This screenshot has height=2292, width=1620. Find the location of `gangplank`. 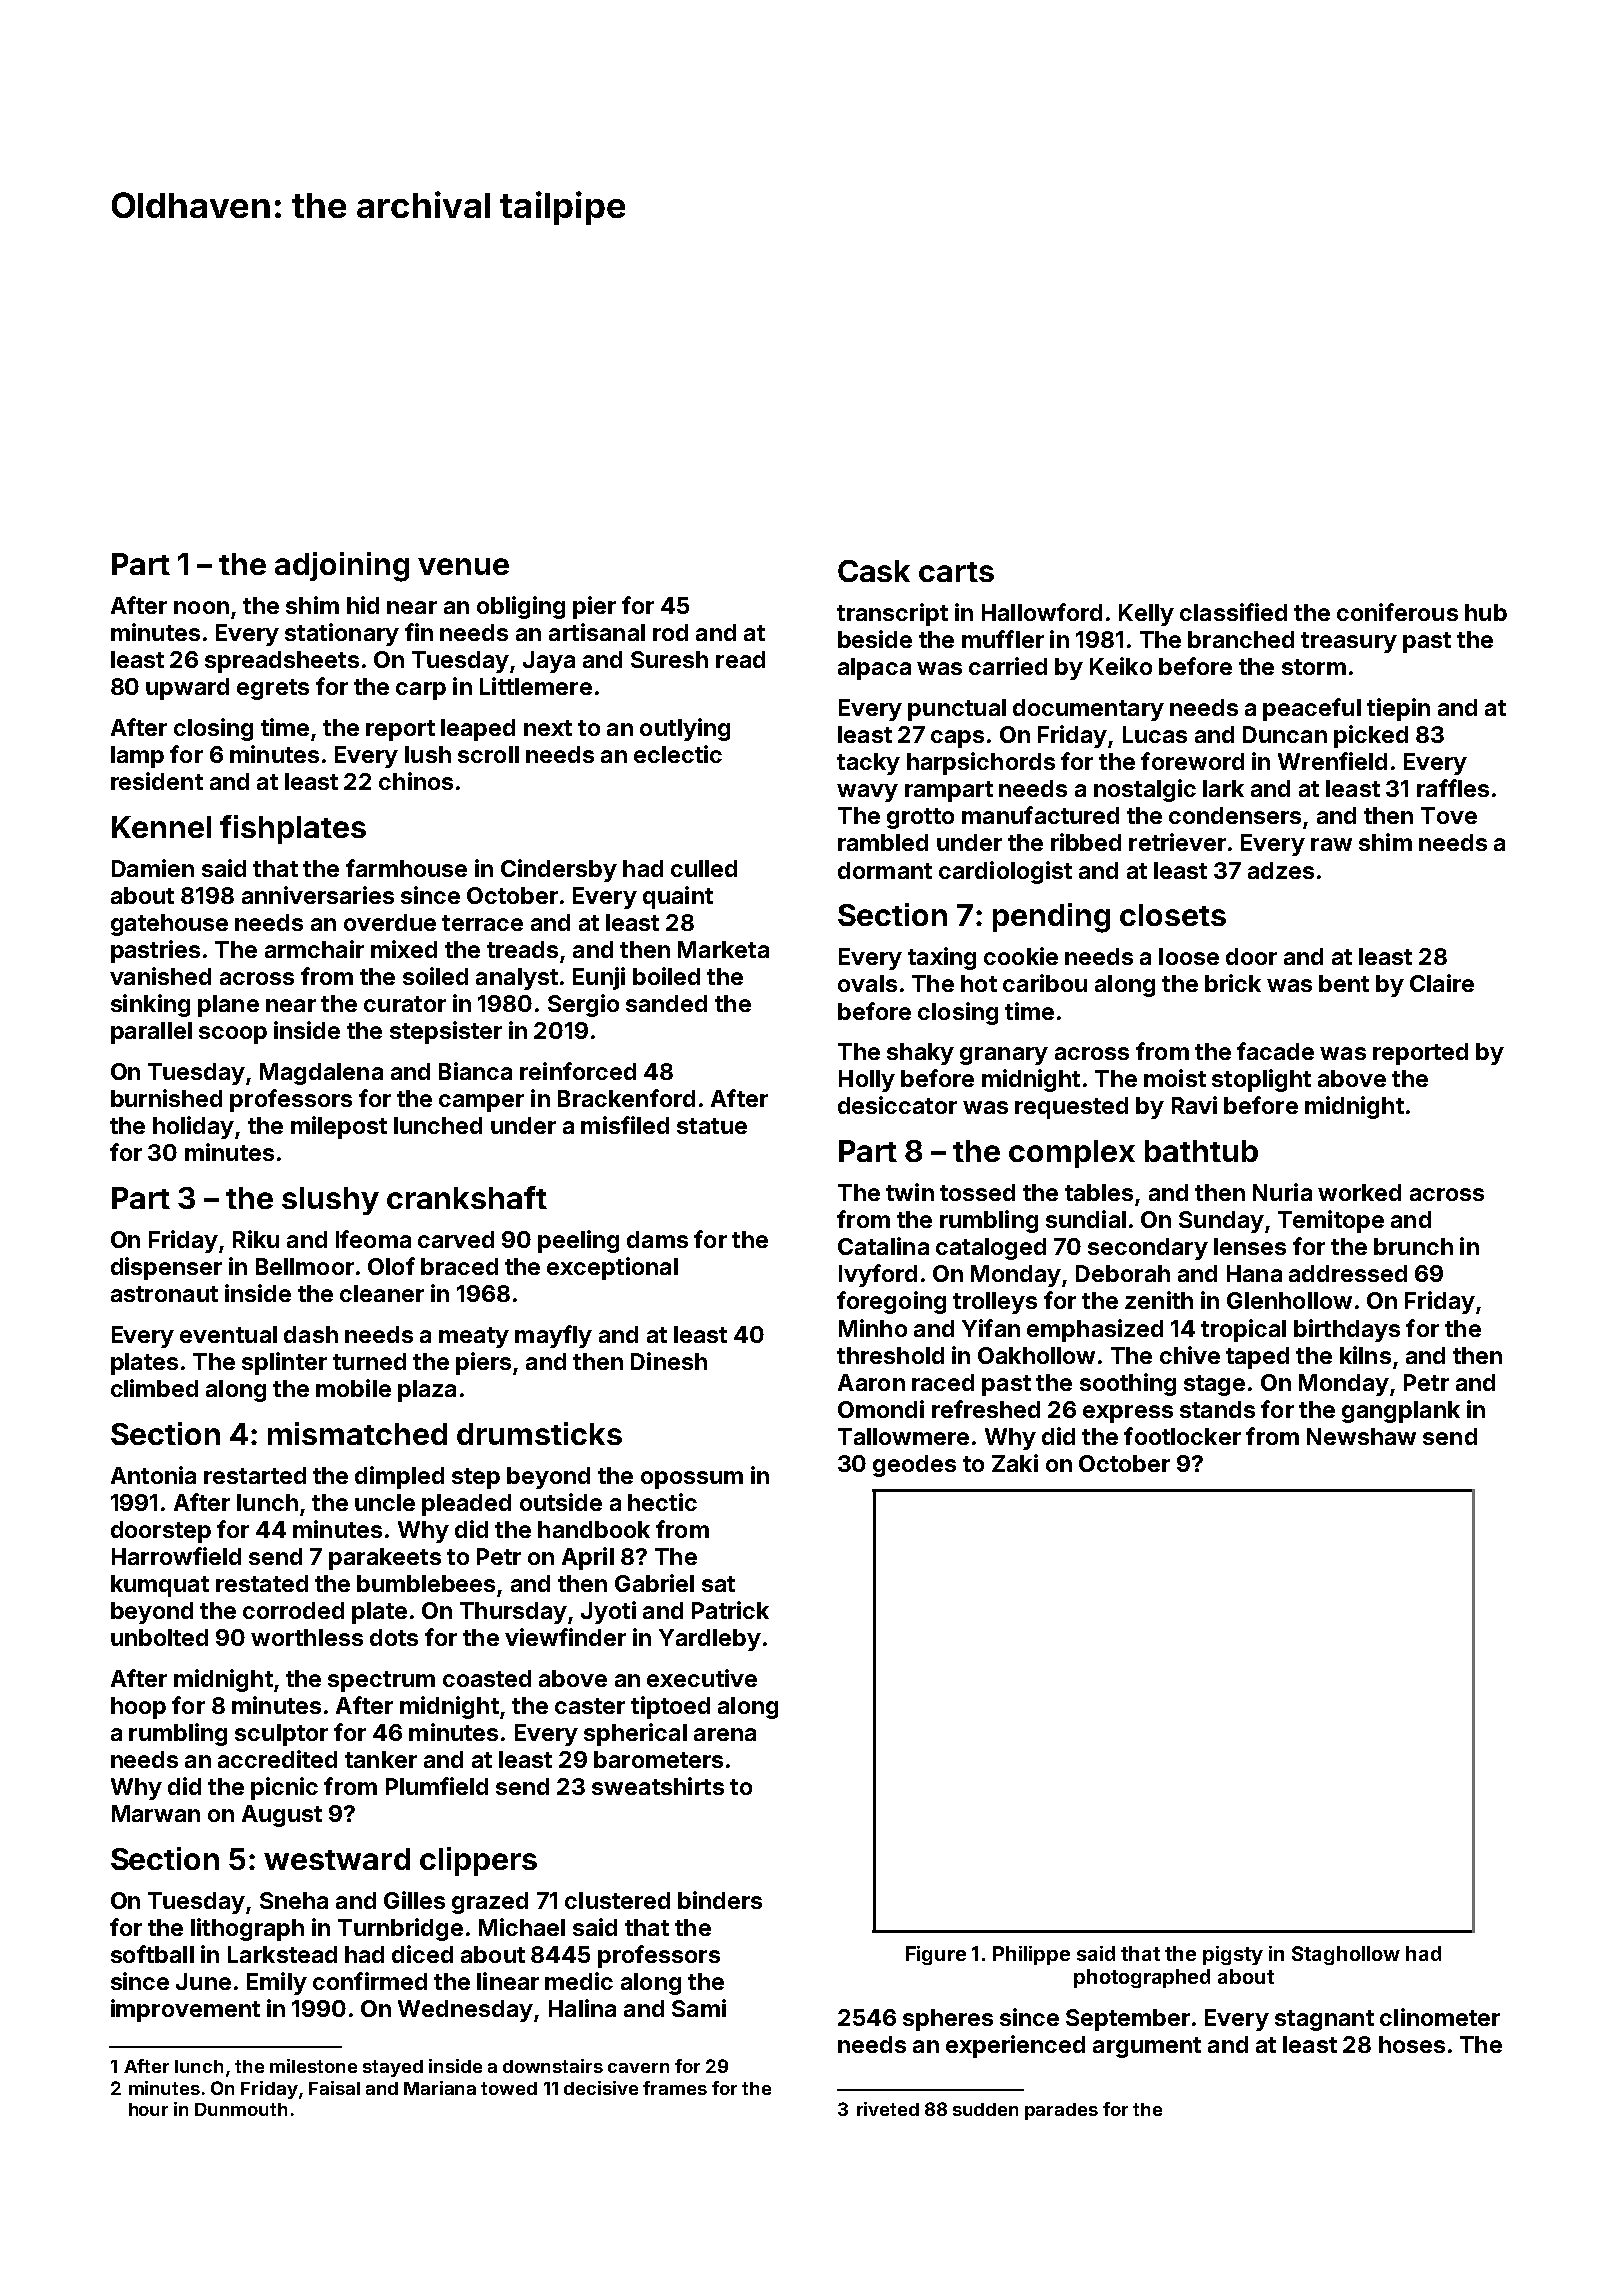

gangplank is located at coordinates (1401, 1412).
